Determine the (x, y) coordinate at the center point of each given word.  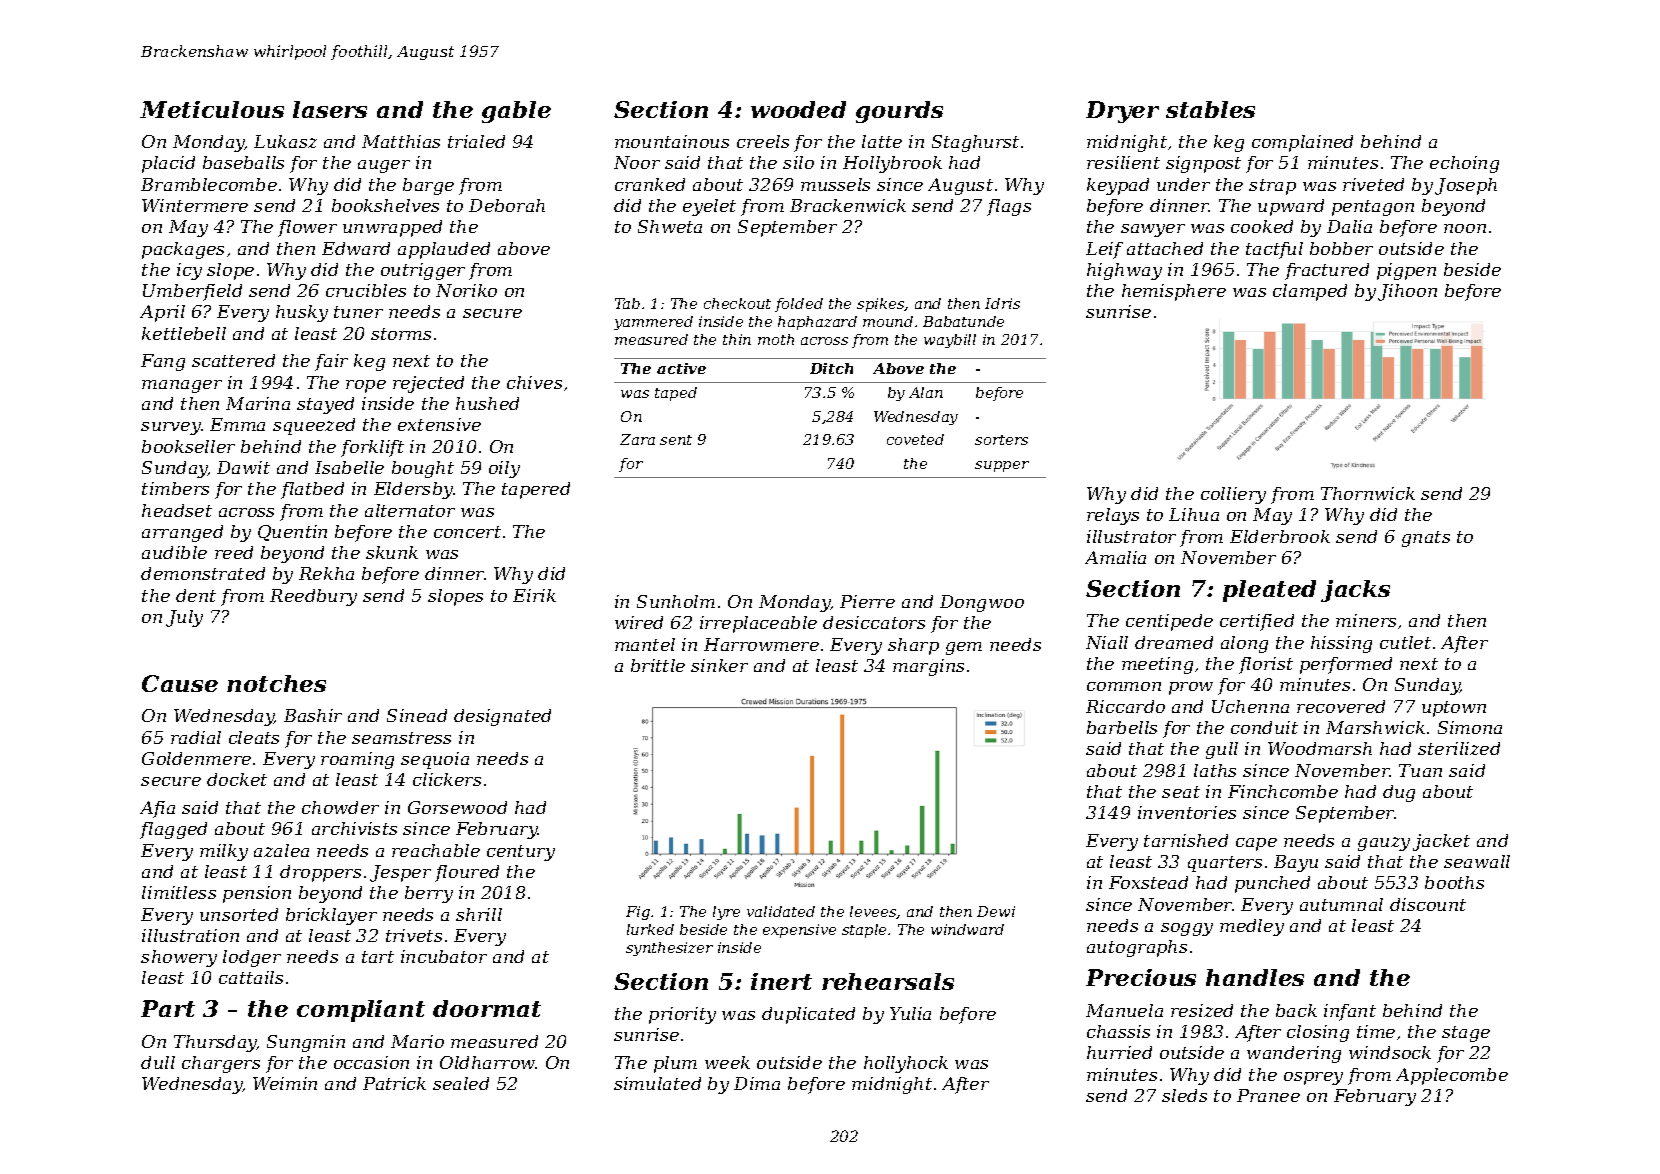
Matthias (401, 141)
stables (1210, 109)
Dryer (1122, 112)
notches (276, 683)
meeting (1157, 665)
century (521, 853)
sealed (461, 1083)
